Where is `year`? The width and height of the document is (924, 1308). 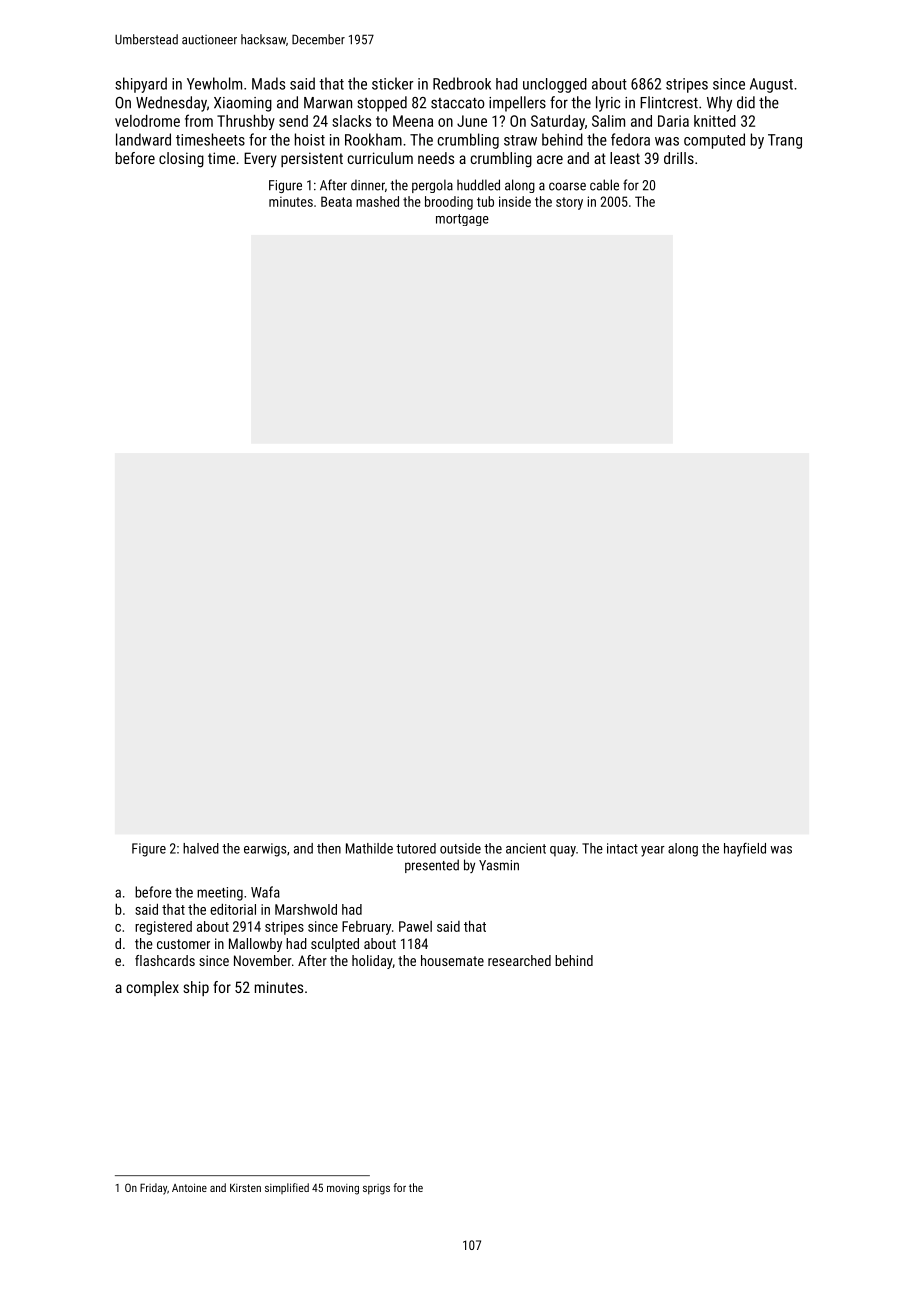 year is located at coordinates (653, 851).
